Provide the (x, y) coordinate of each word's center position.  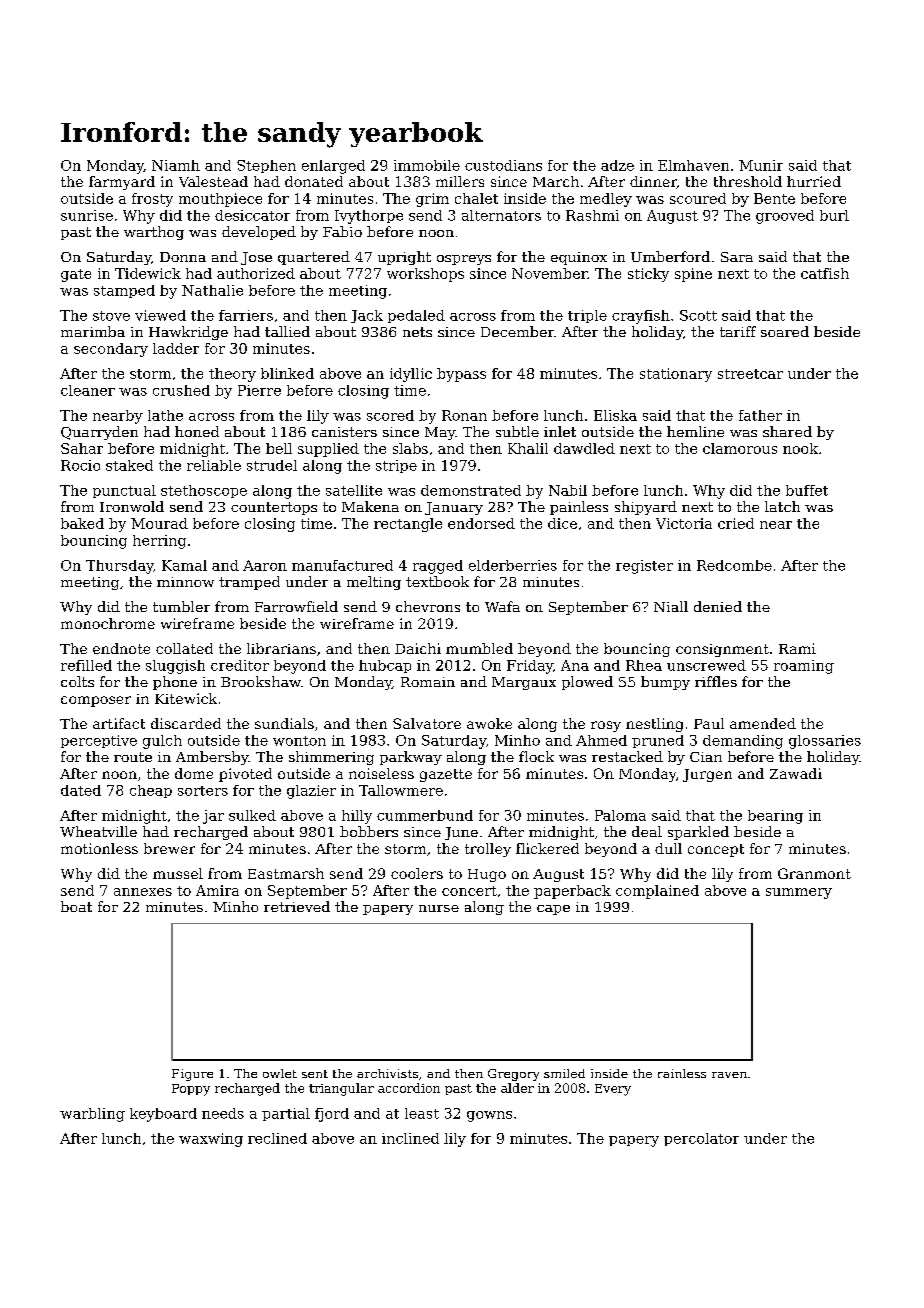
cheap (151, 791)
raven (729, 1075)
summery (799, 893)
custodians (503, 165)
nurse (439, 908)
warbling (92, 1115)
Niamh (176, 165)
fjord (332, 1115)
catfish (825, 273)
